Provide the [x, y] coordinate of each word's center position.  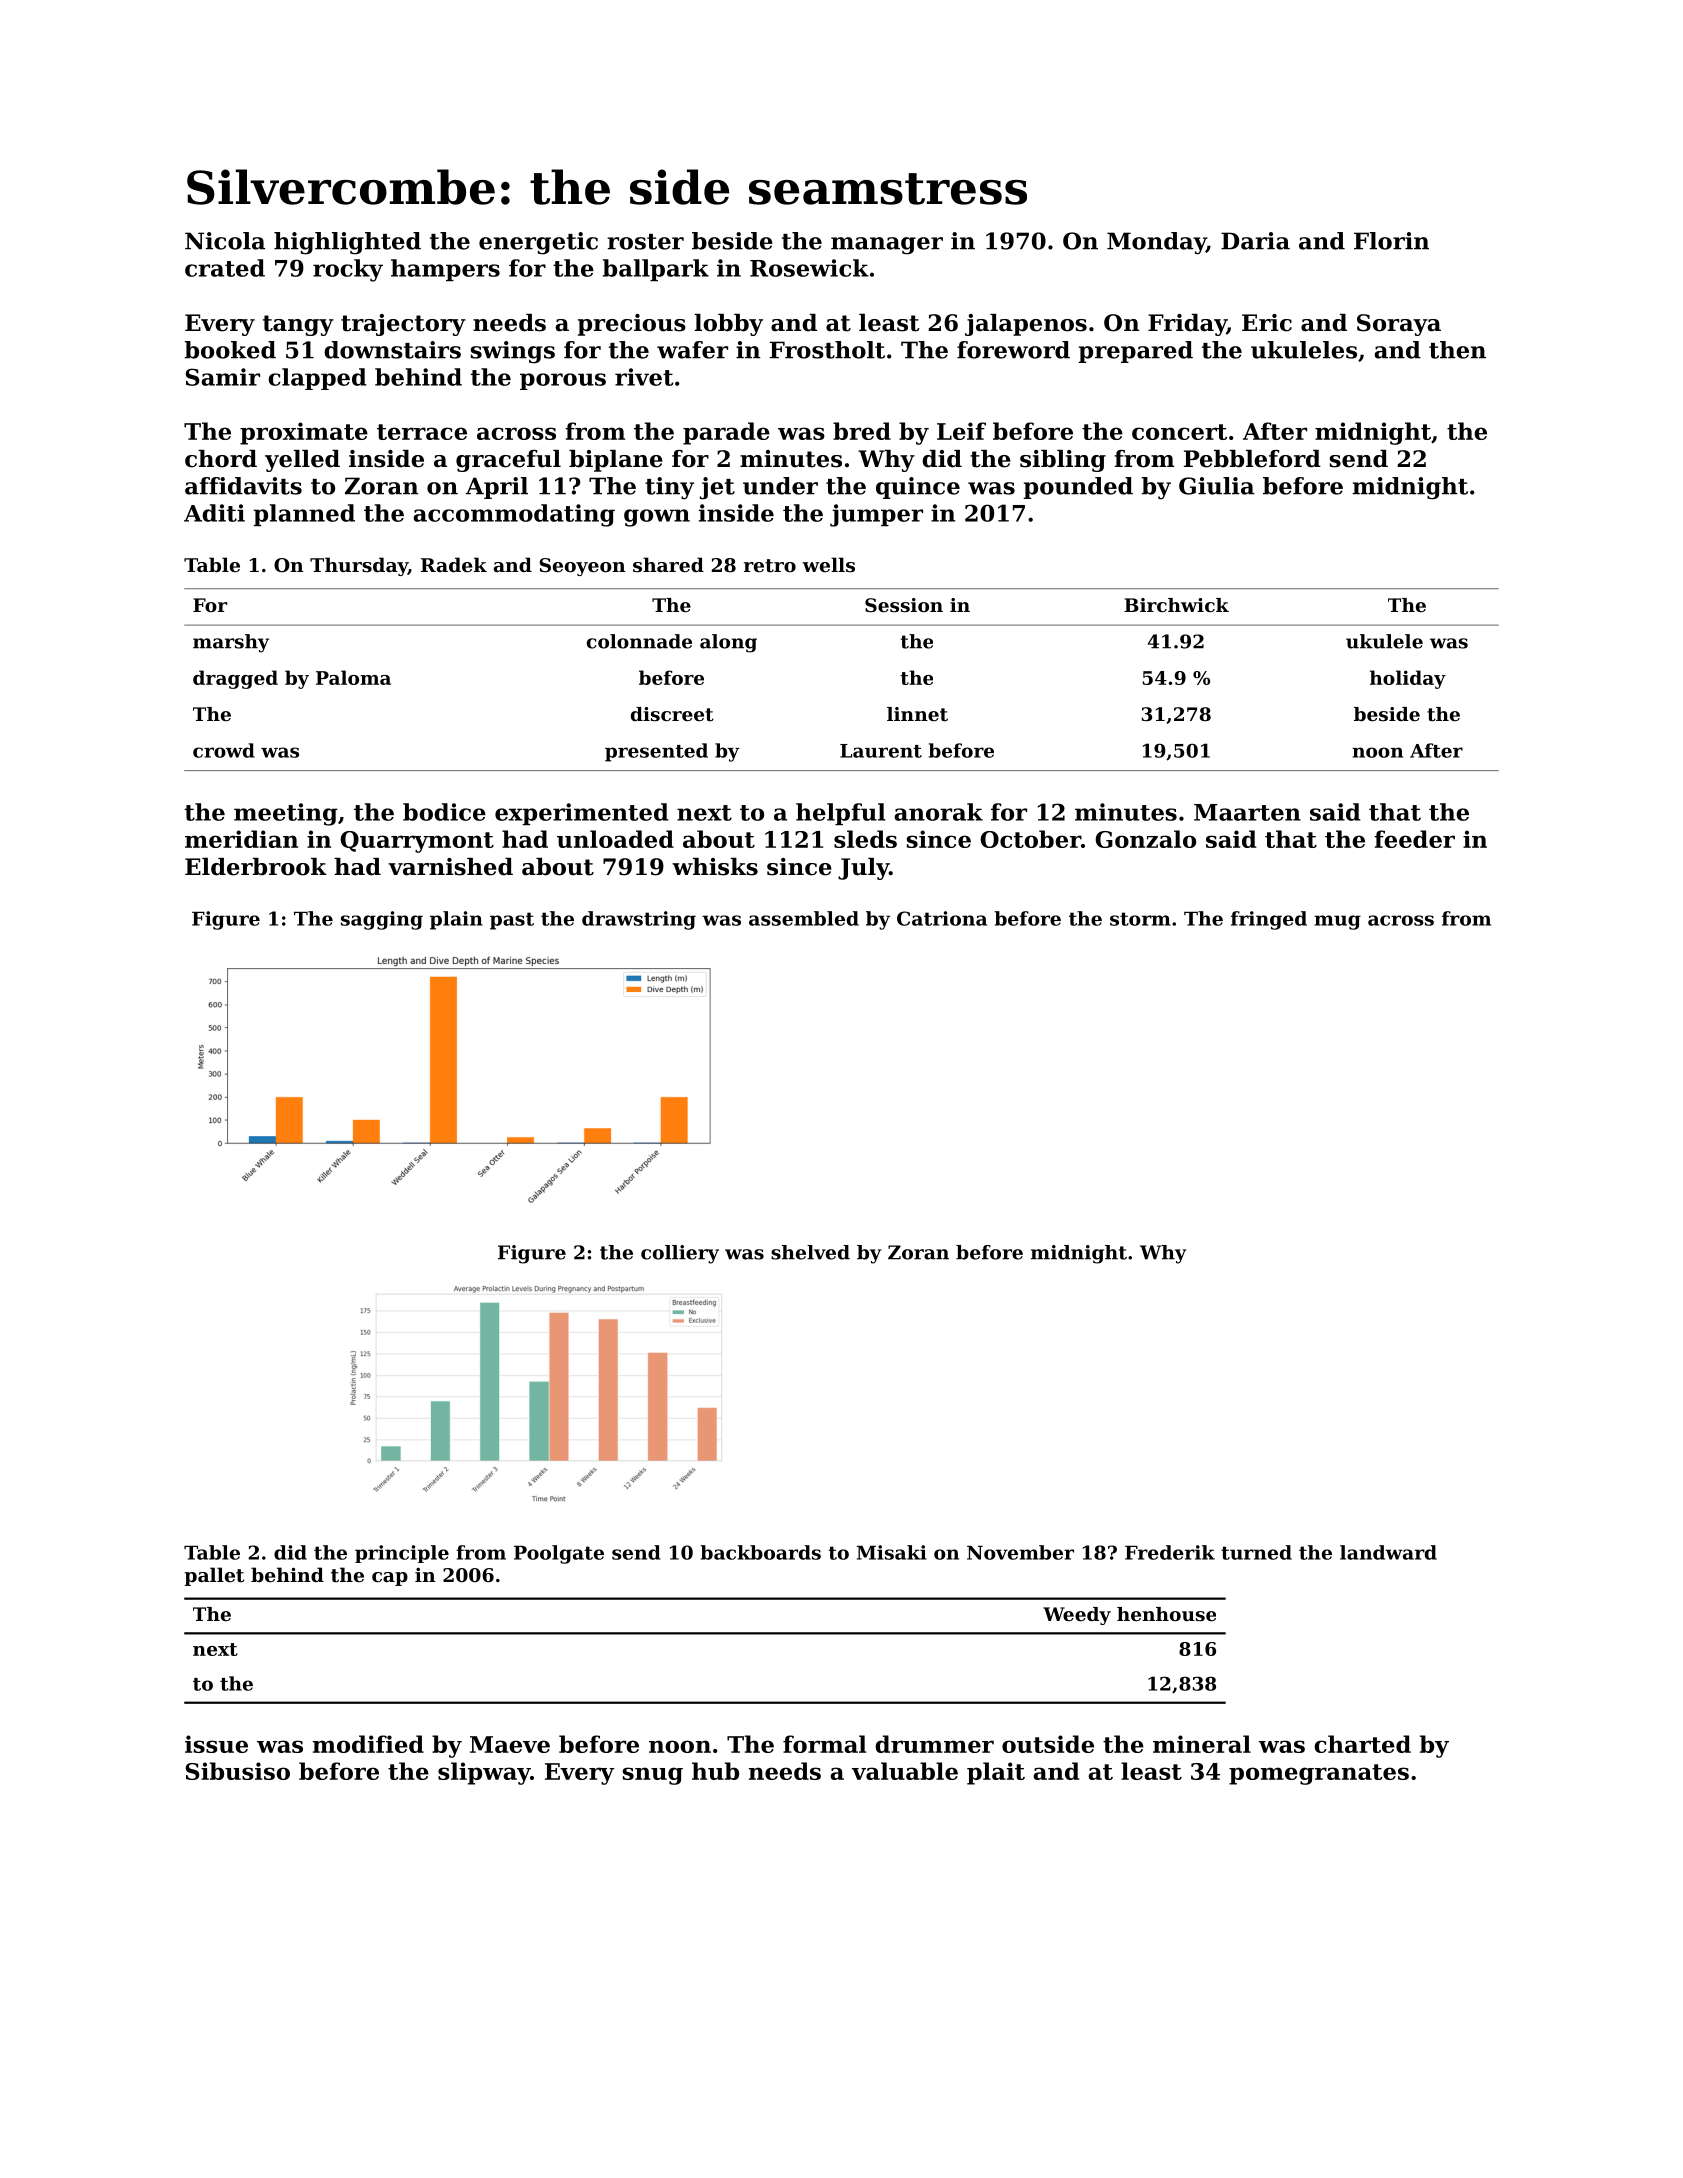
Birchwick [1176, 605]
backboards [760, 1552]
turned [1256, 1552]
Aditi [214, 513]
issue [216, 1744]
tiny [669, 488]
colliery [680, 1254]
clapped [317, 379]
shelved [810, 1252]
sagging [382, 920]
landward [1388, 1552]
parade [726, 433]
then [1457, 350]
